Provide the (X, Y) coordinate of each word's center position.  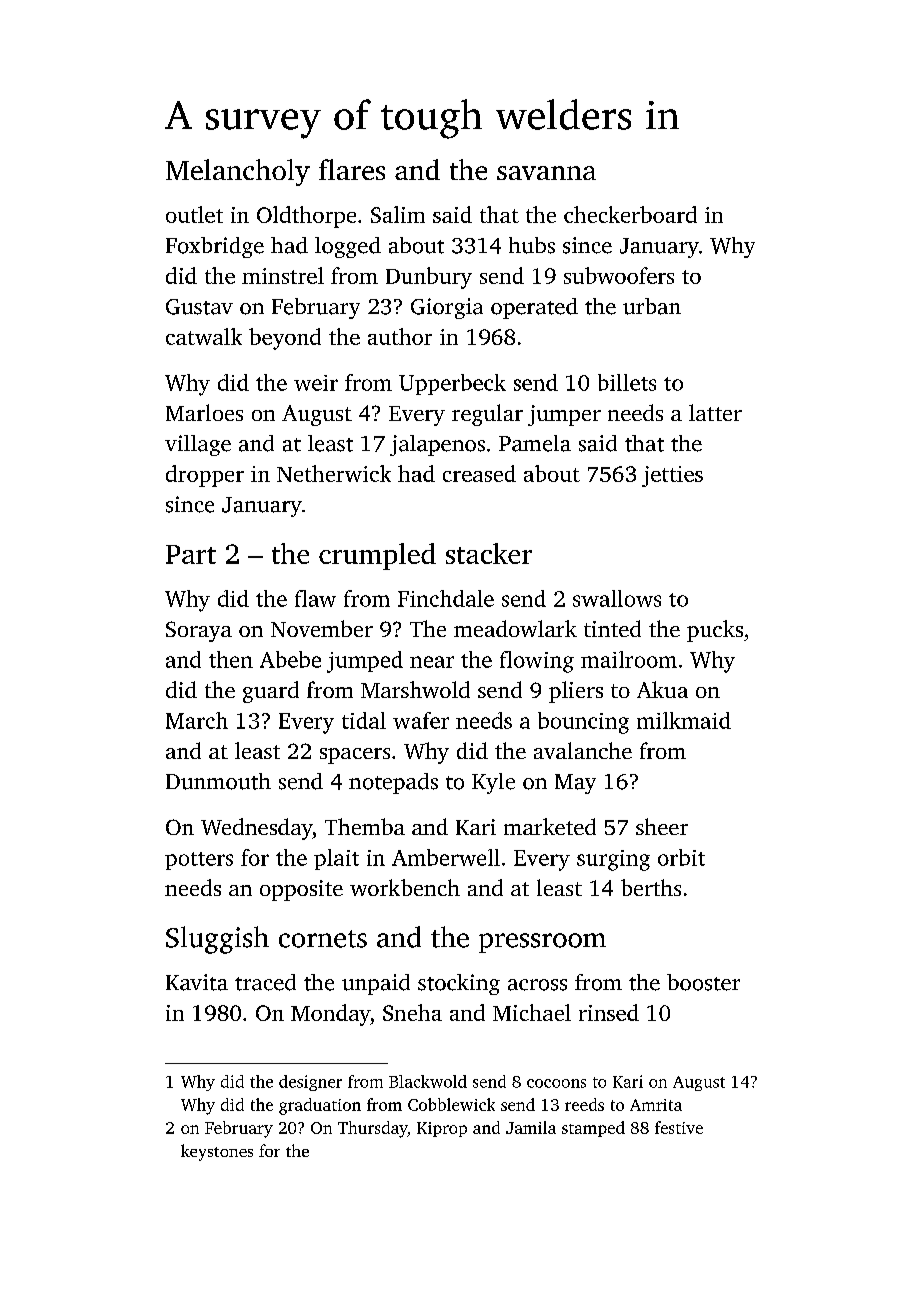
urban (652, 306)
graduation (320, 1106)
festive (679, 1127)
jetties (672, 476)
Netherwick (334, 473)
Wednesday (256, 829)
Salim (398, 214)
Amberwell (446, 857)
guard (271, 692)
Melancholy (238, 172)
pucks (715, 631)
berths (651, 887)
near (432, 662)
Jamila (531, 1127)
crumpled (377, 556)
